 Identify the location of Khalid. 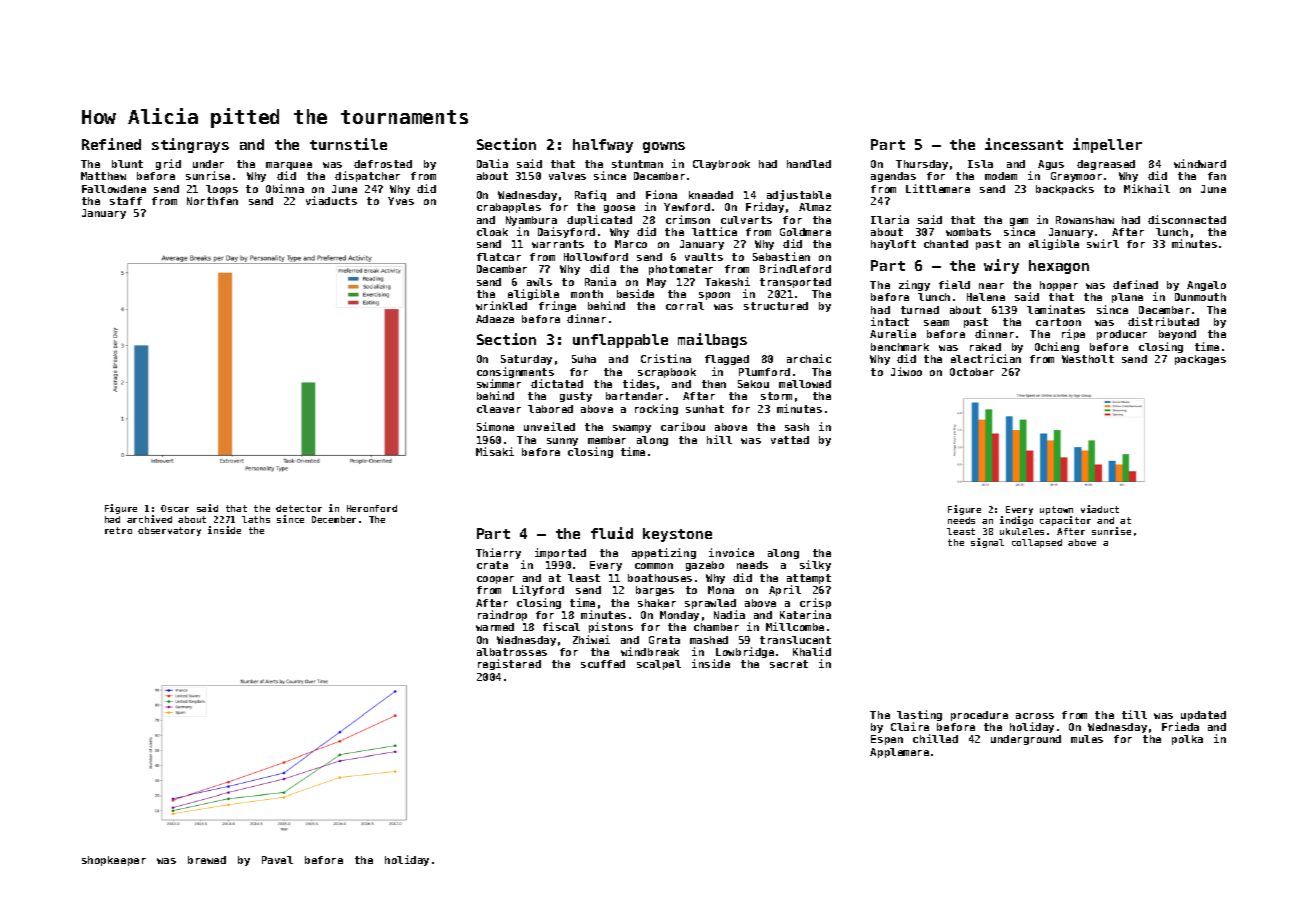
(812, 651).
